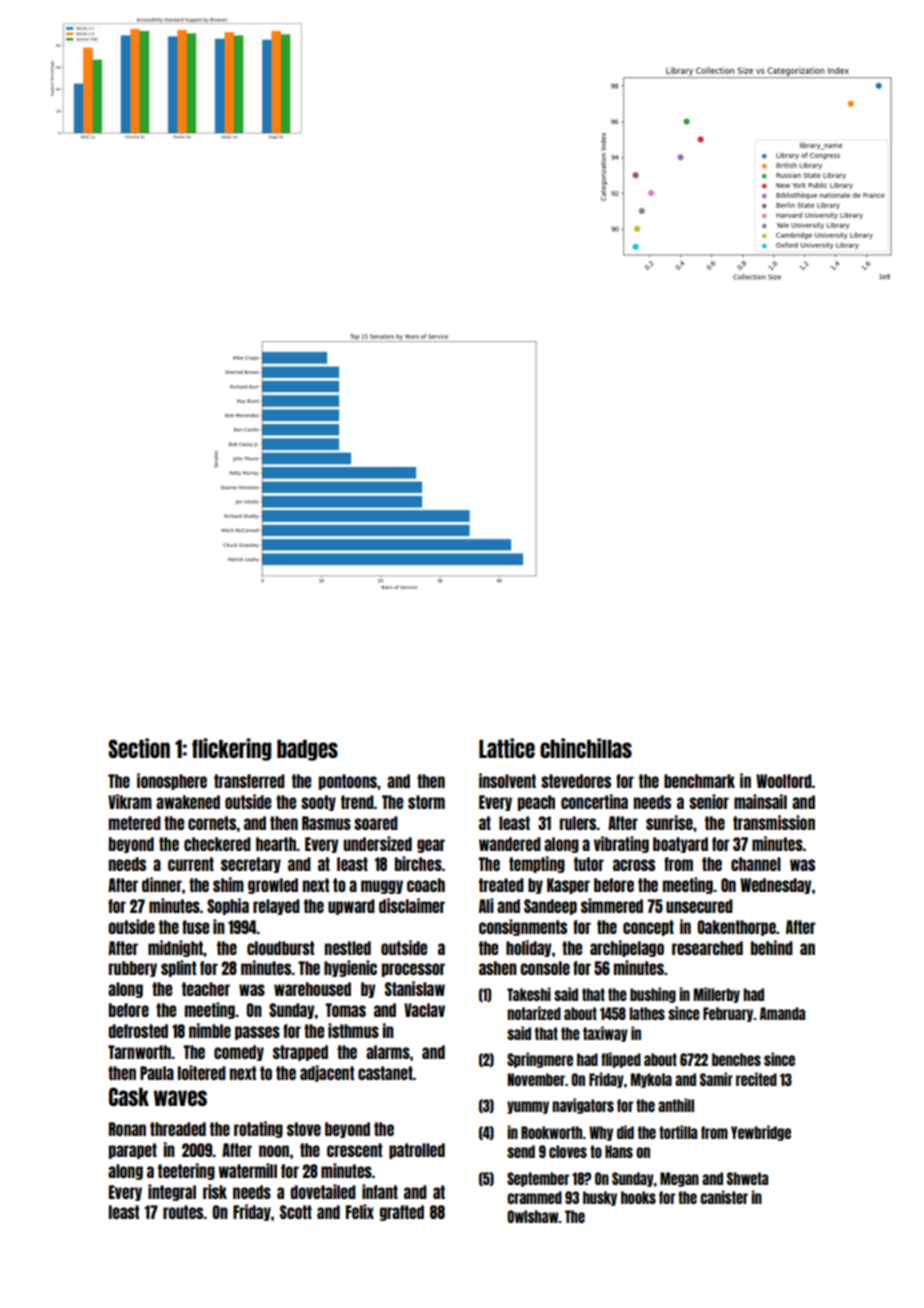 The image size is (924, 1308). I want to click on tempting, so click(537, 864).
